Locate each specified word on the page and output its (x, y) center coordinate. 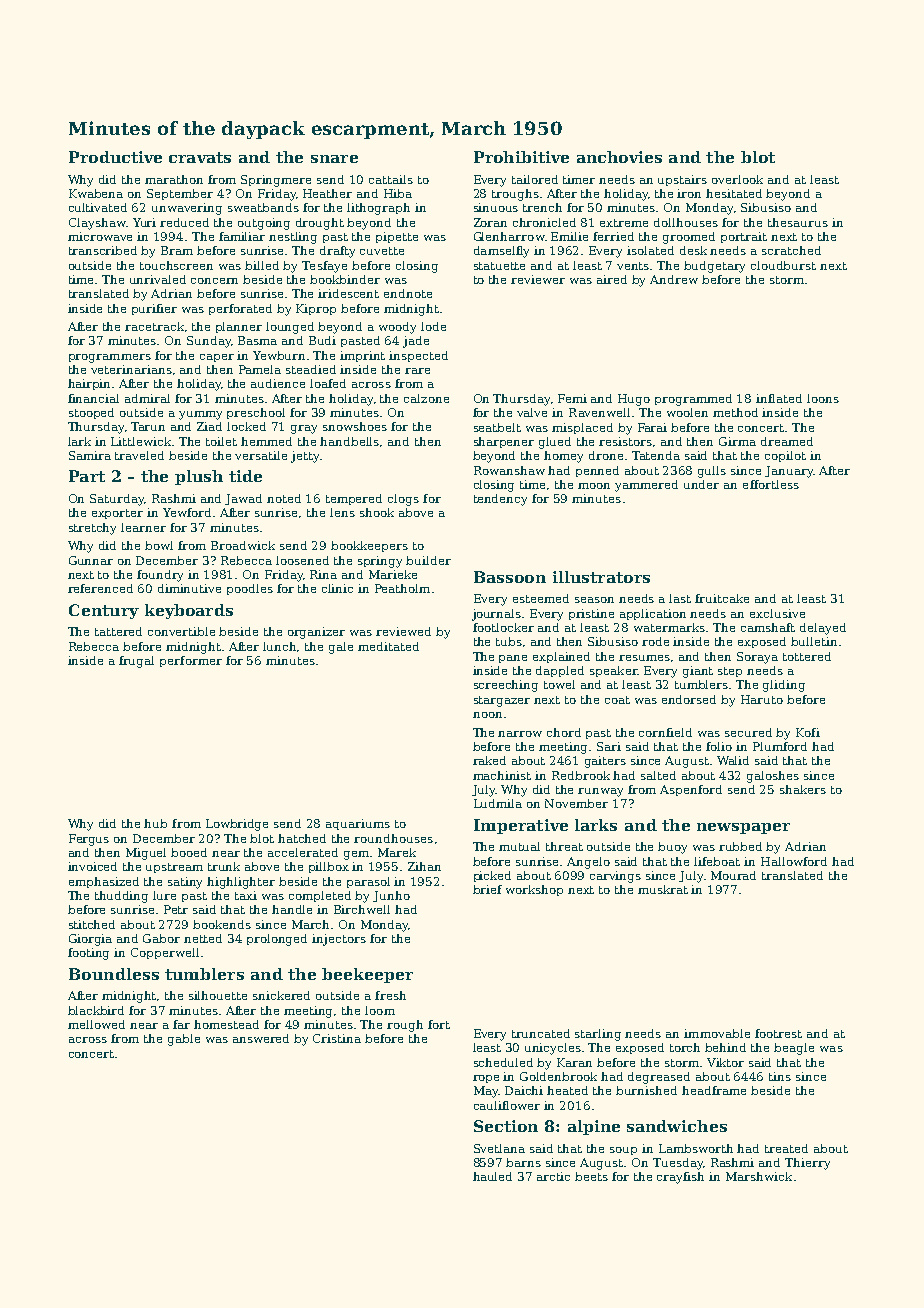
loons (823, 398)
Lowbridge (237, 825)
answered (261, 1038)
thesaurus (798, 222)
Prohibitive (521, 157)
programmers (110, 358)
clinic (337, 588)
